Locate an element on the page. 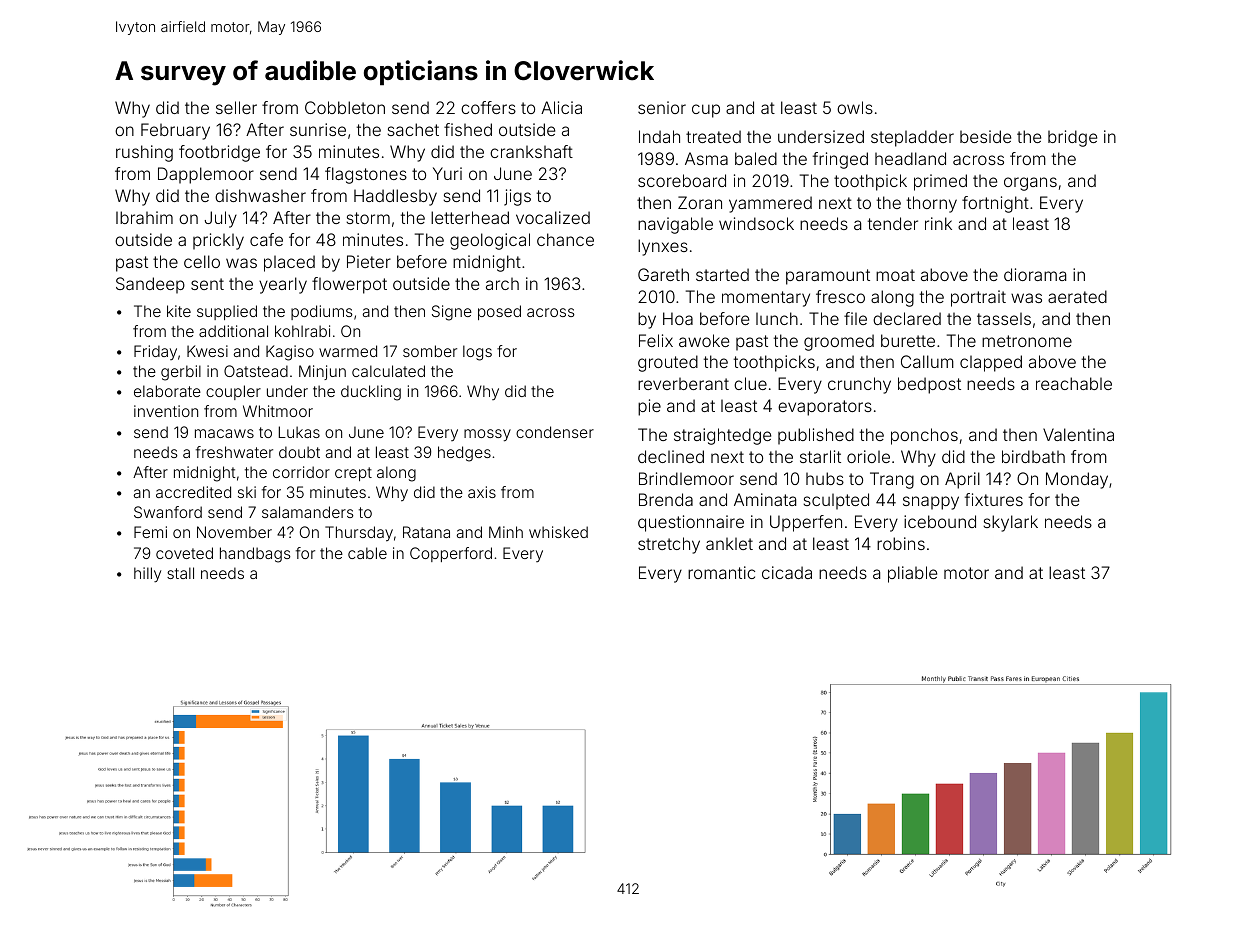 This document has width=1233, height=952. stall is located at coordinates (180, 573).
